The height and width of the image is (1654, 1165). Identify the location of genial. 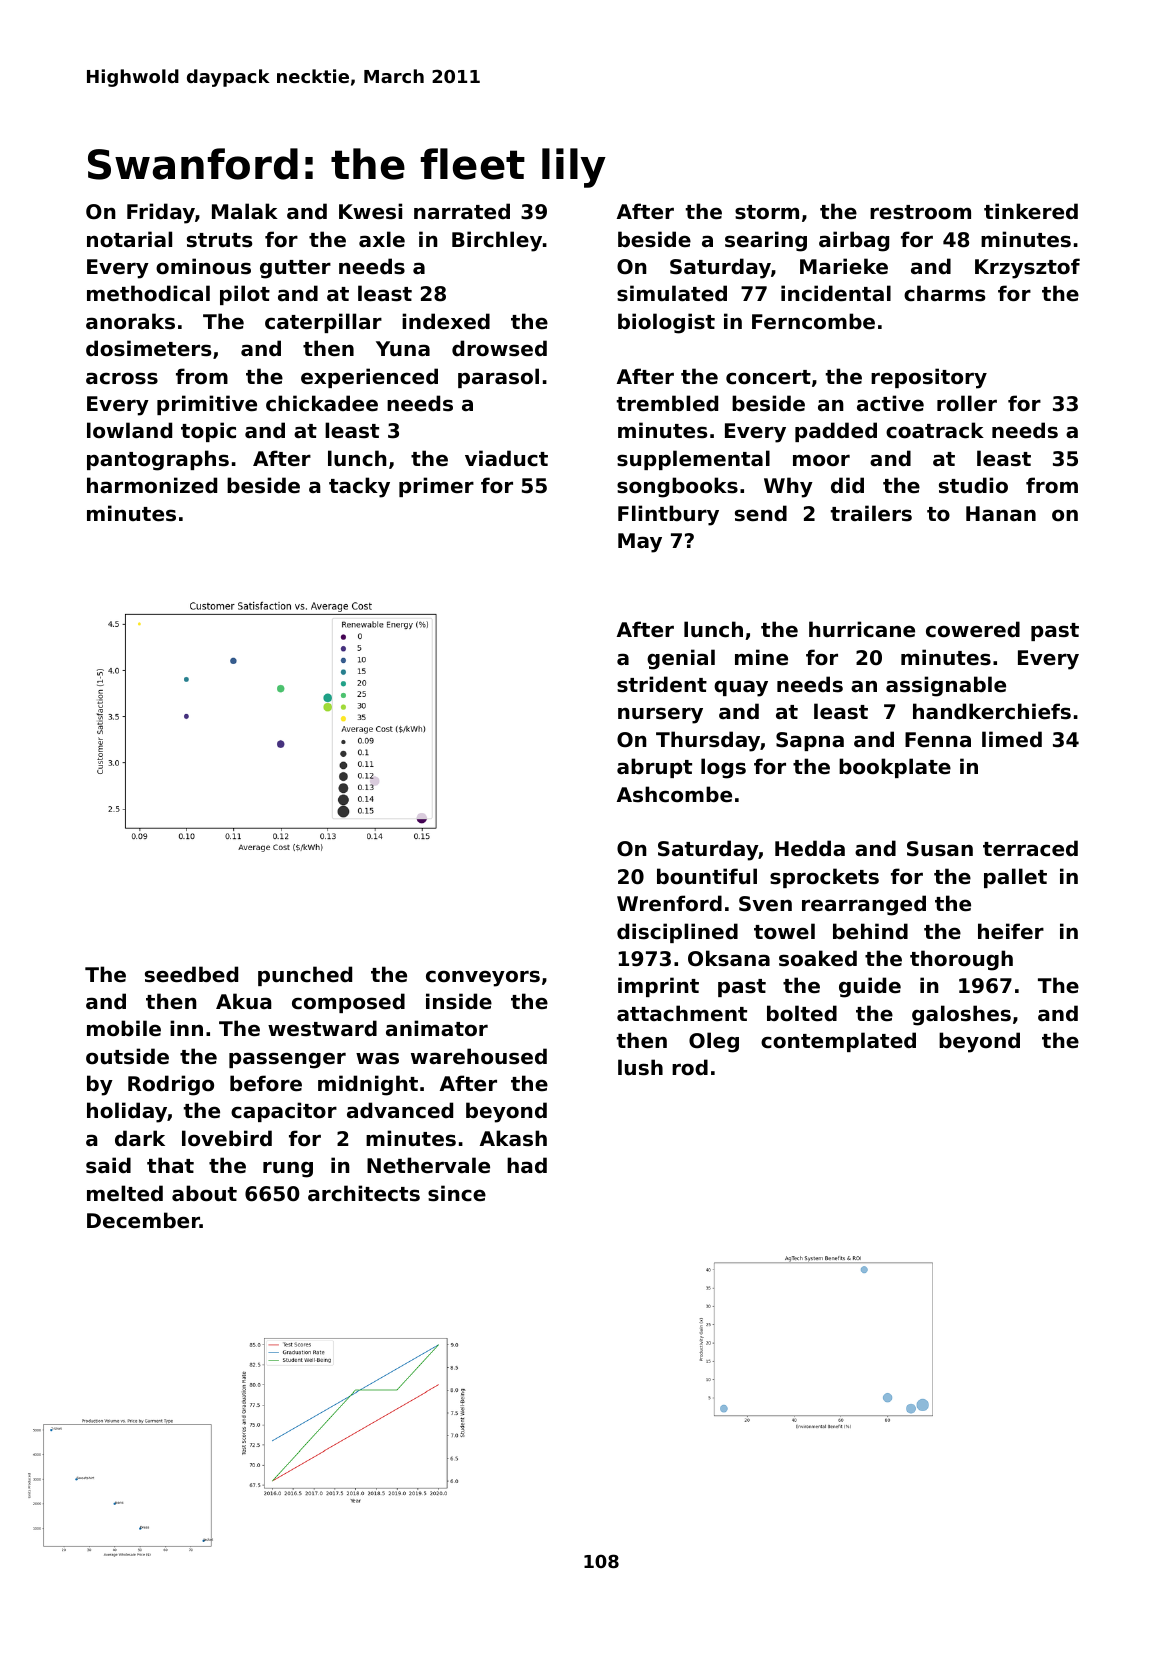
(681, 659).
